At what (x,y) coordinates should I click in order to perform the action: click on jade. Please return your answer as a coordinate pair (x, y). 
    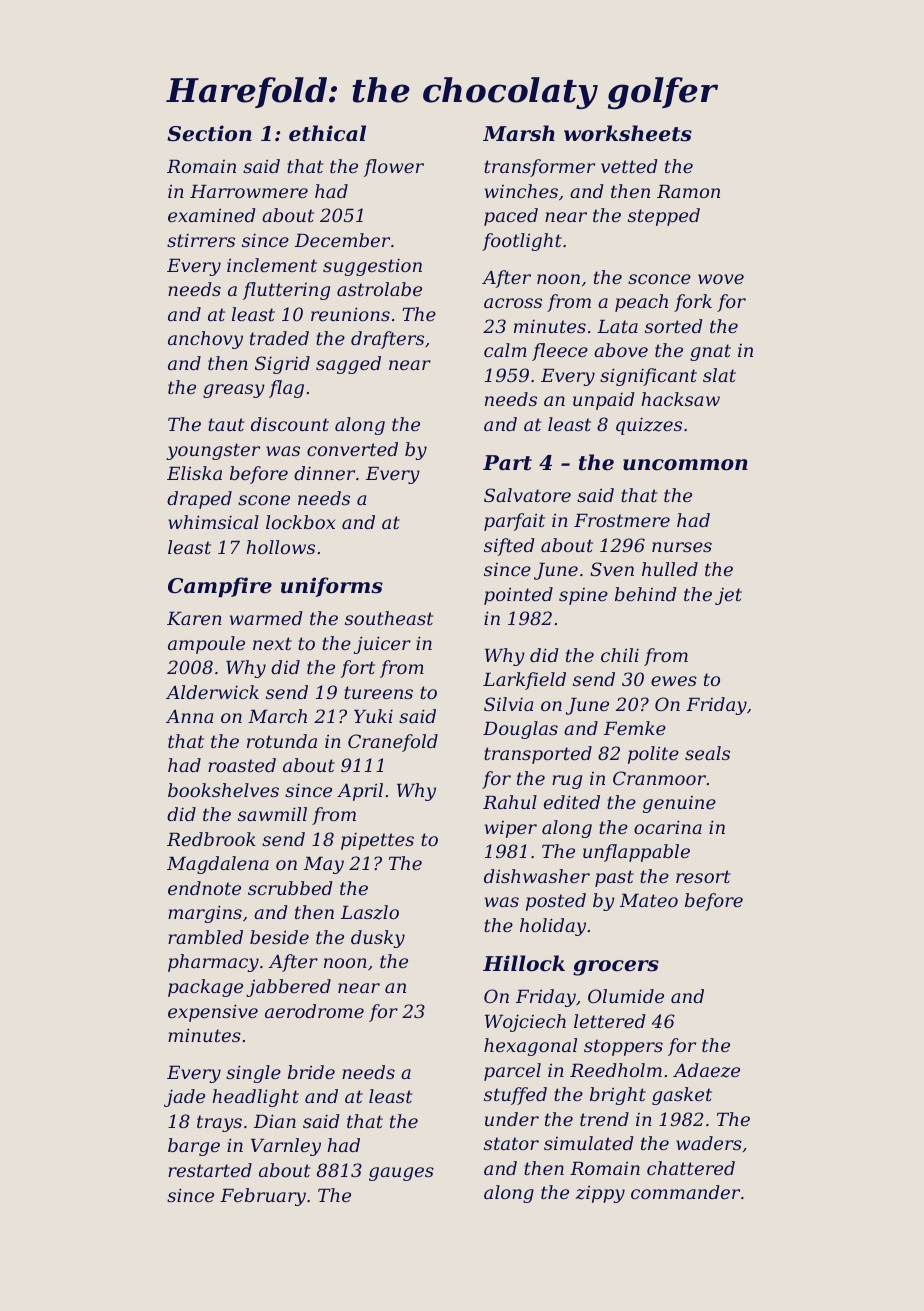
    Looking at the image, I should click on (184, 1098).
